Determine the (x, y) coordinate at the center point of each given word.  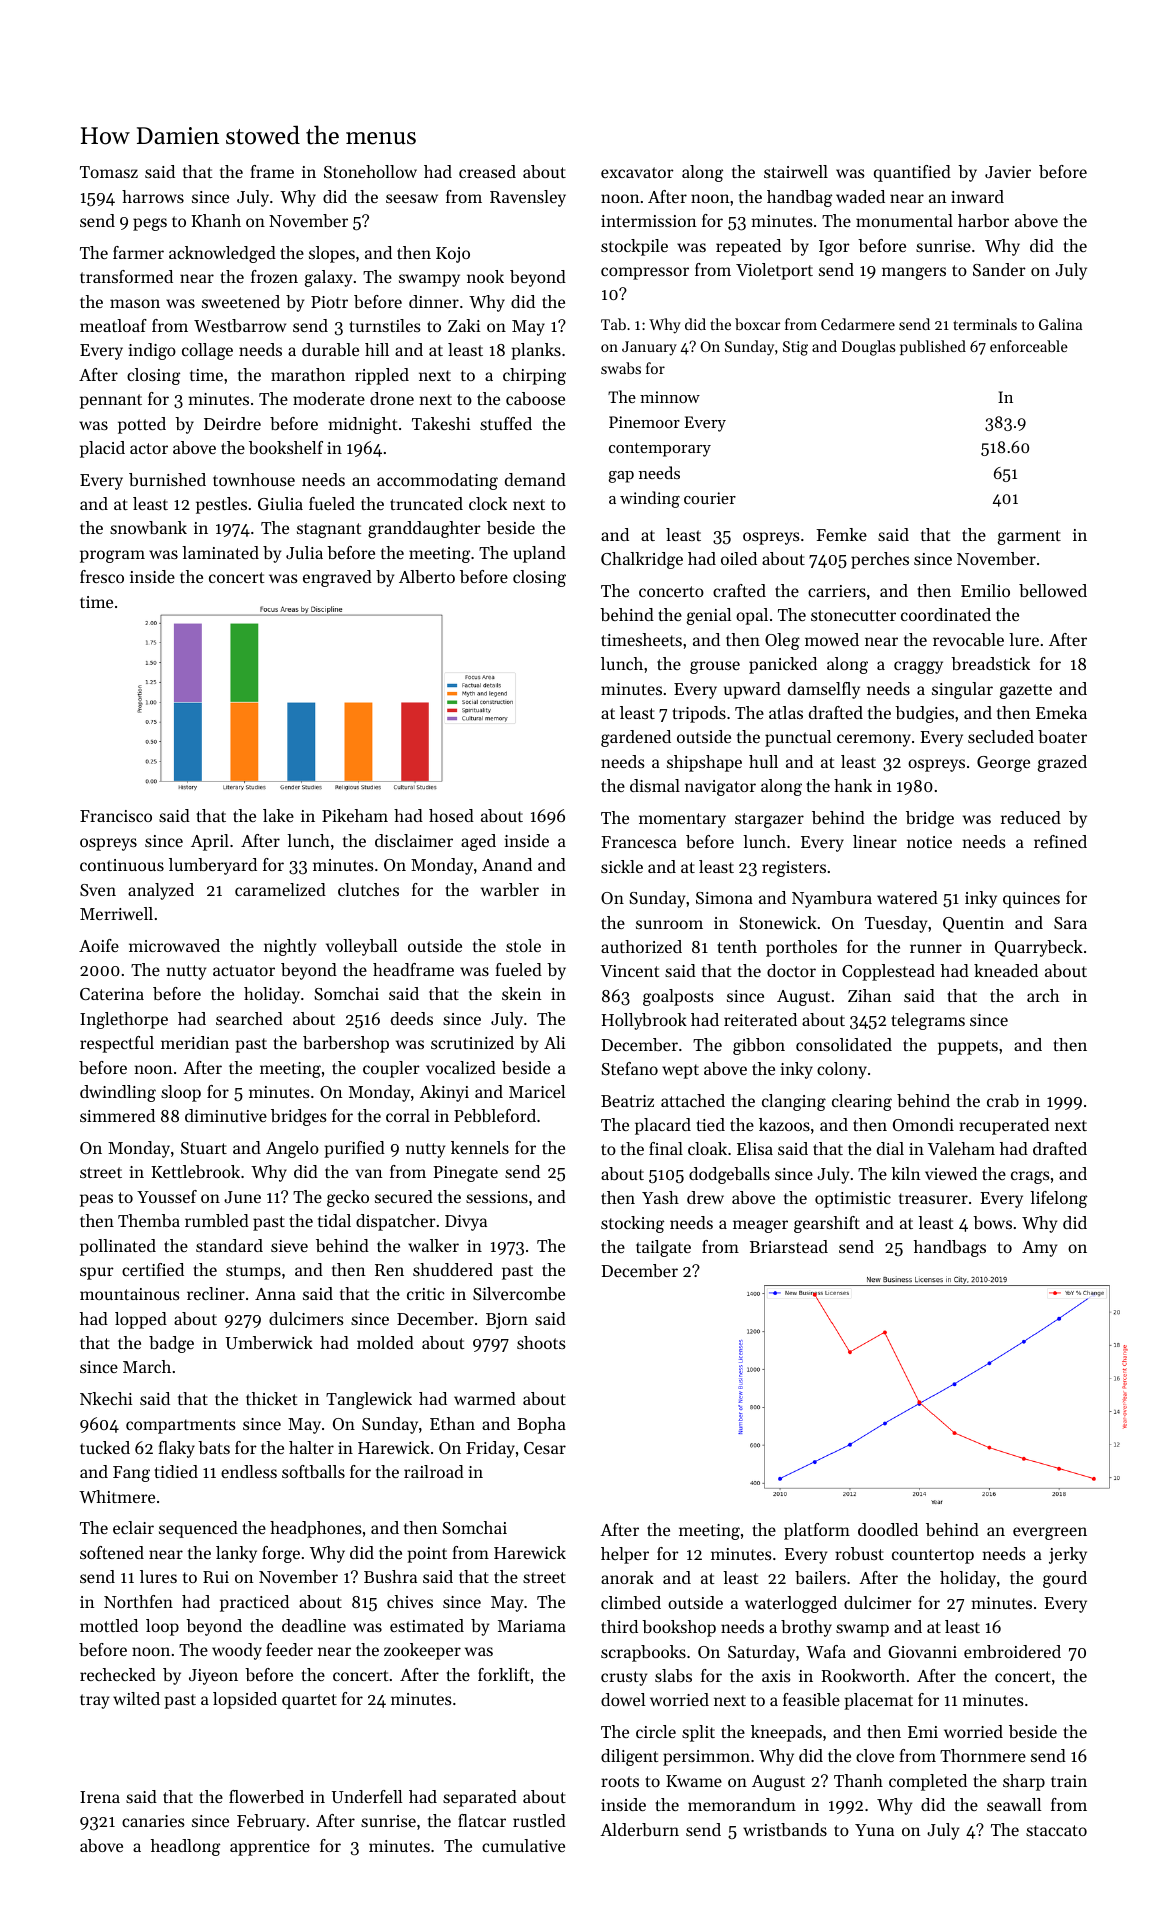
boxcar (758, 324)
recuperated (1004, 1126)
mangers (914, 273)
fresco (102, 576)
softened (112, 1552)
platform (817, 1531)
